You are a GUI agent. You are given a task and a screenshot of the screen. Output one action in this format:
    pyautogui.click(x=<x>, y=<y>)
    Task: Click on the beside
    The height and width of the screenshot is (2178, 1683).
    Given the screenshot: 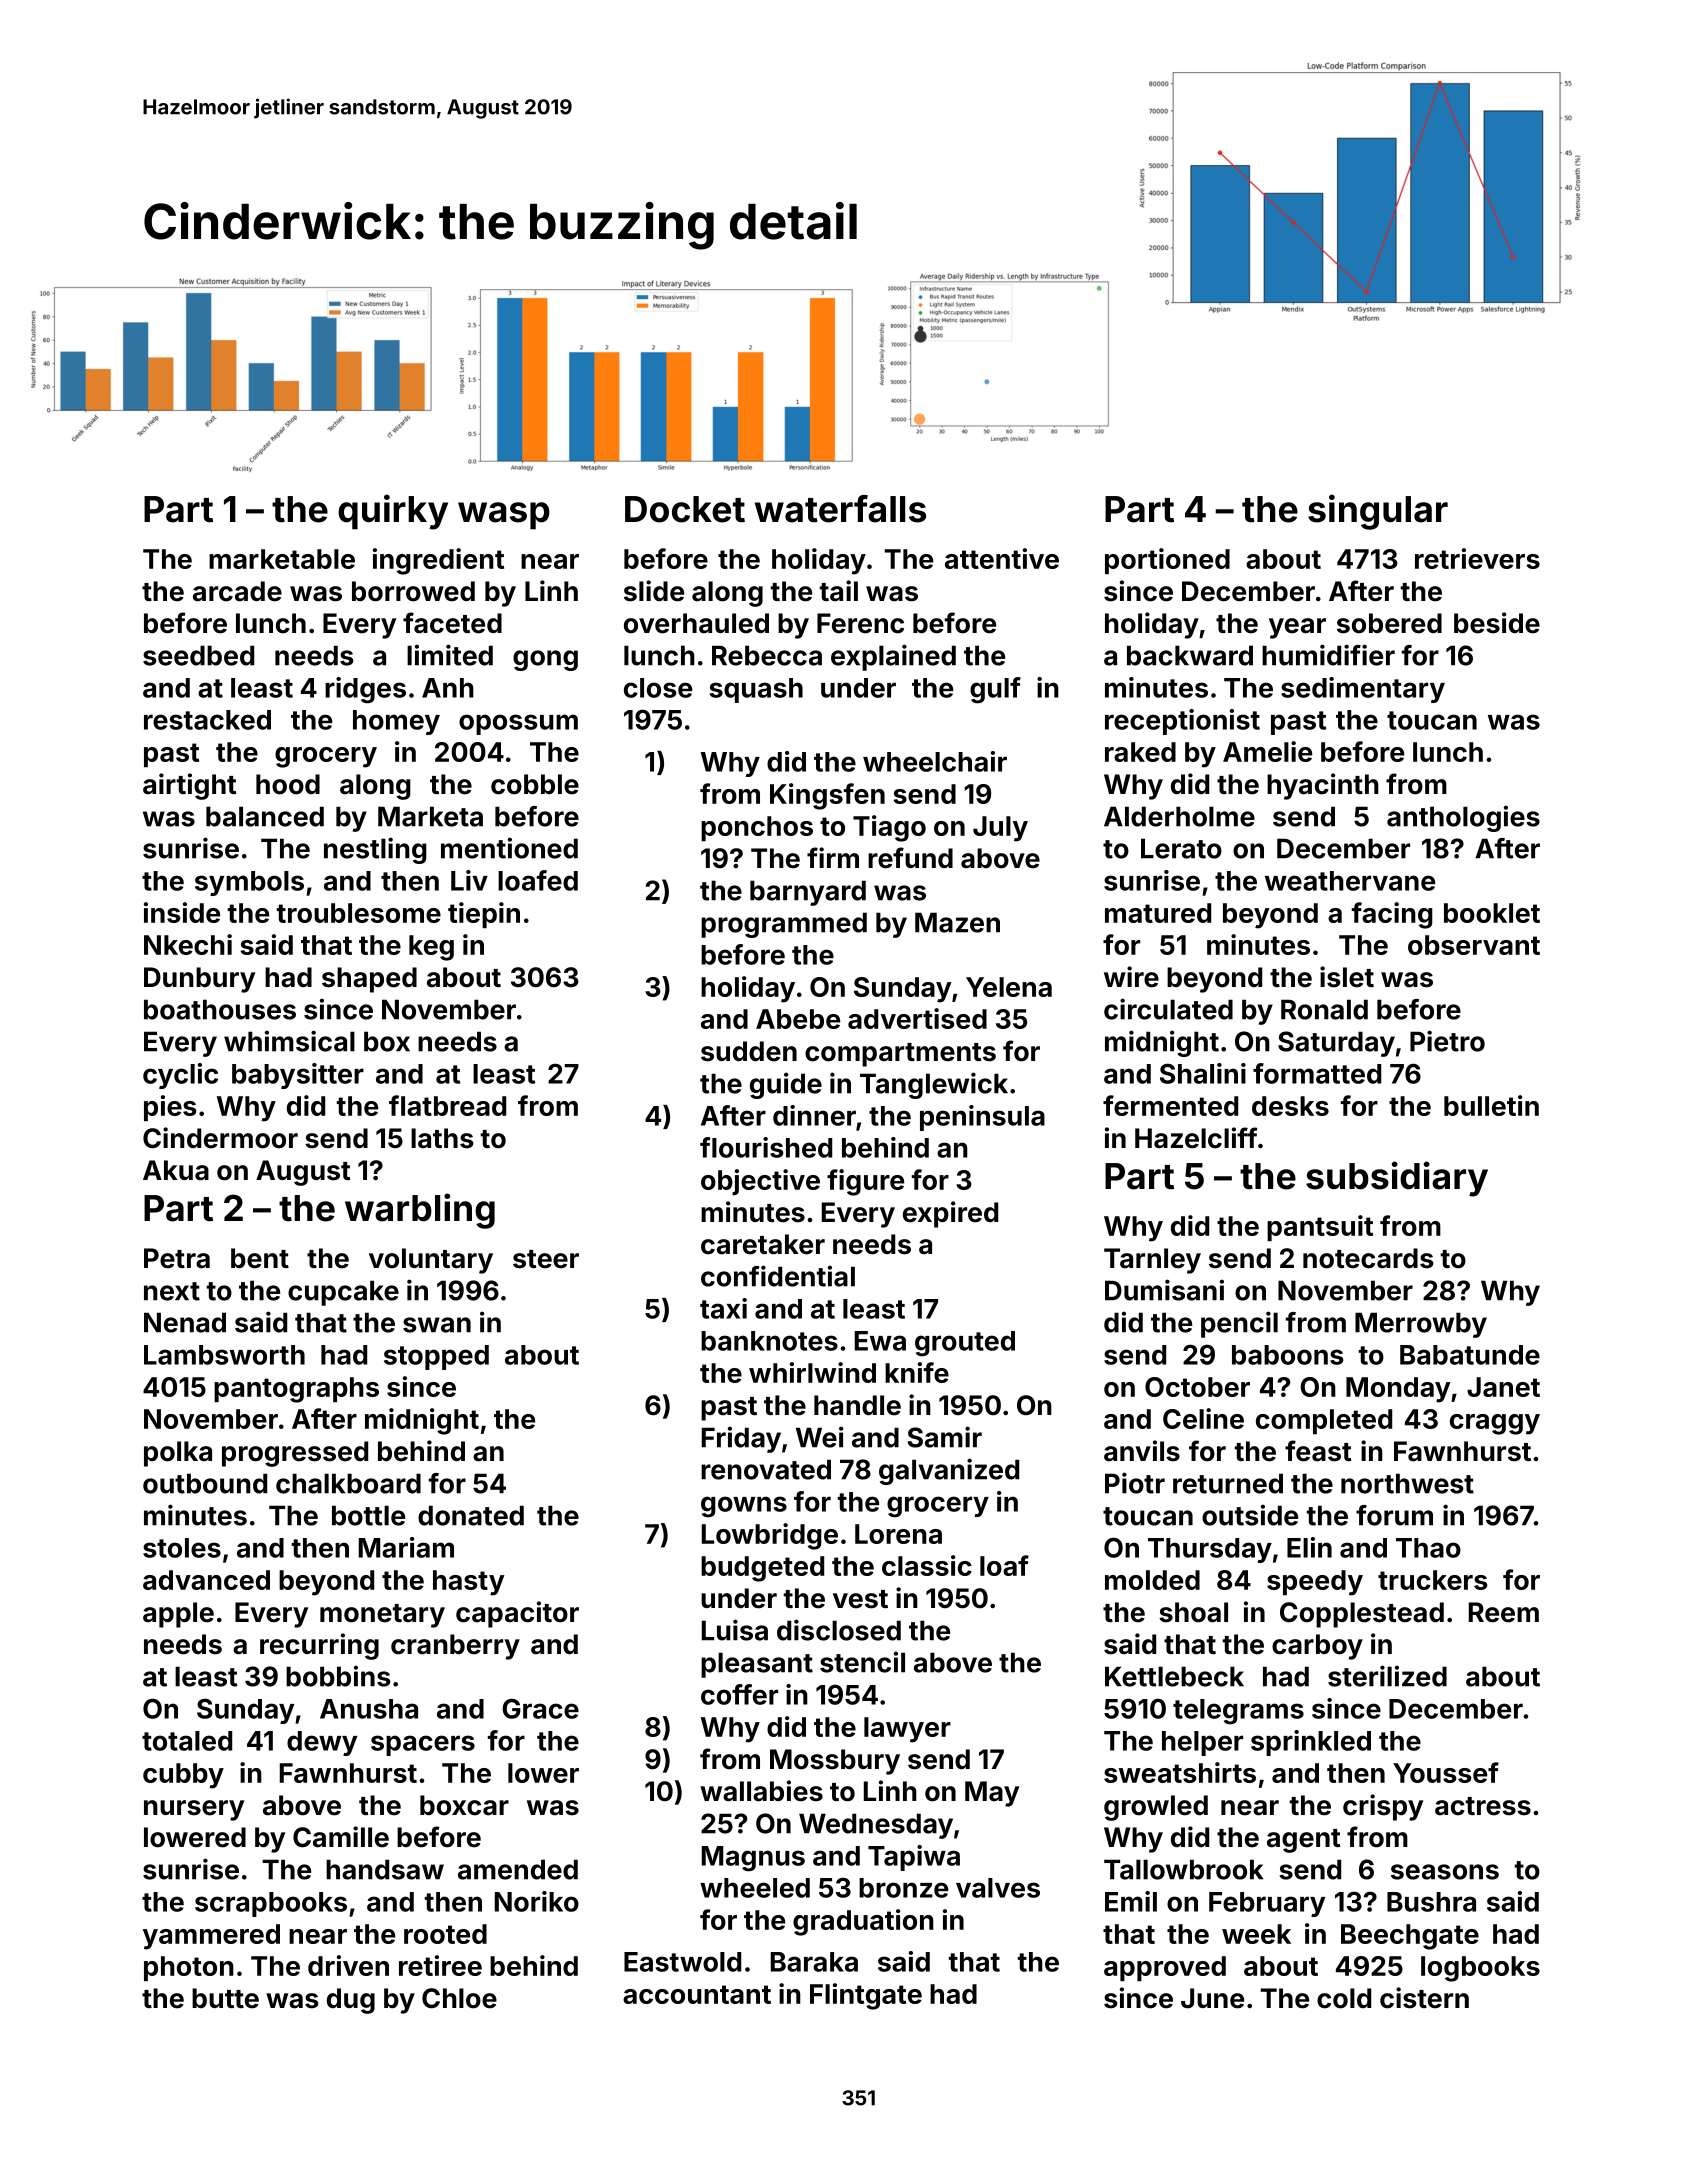 What is the action you would take?
    pyautogui.click(x=1497, y=623)
